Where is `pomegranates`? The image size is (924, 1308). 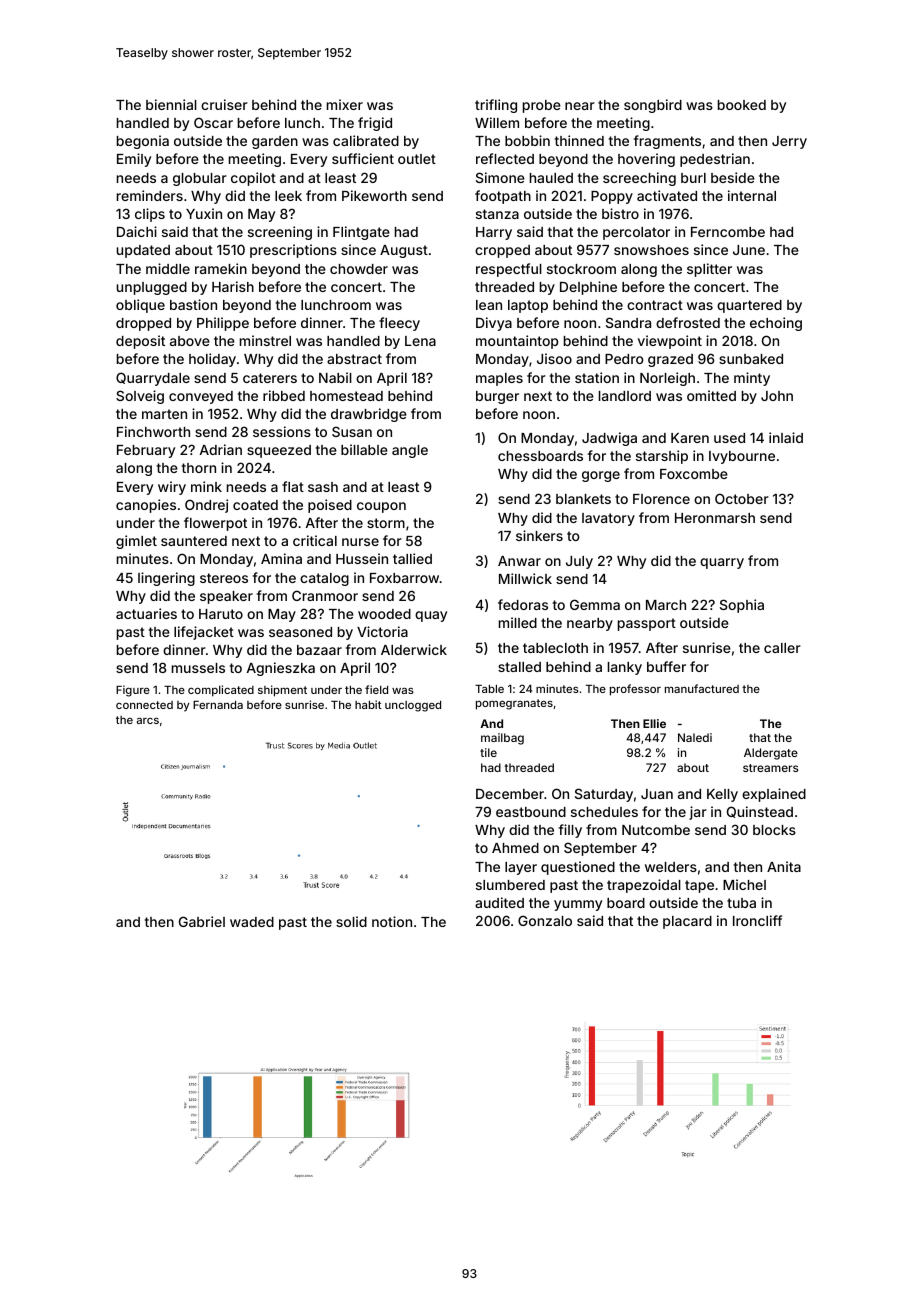 pomegranates is located at coordinates (514, 704).
